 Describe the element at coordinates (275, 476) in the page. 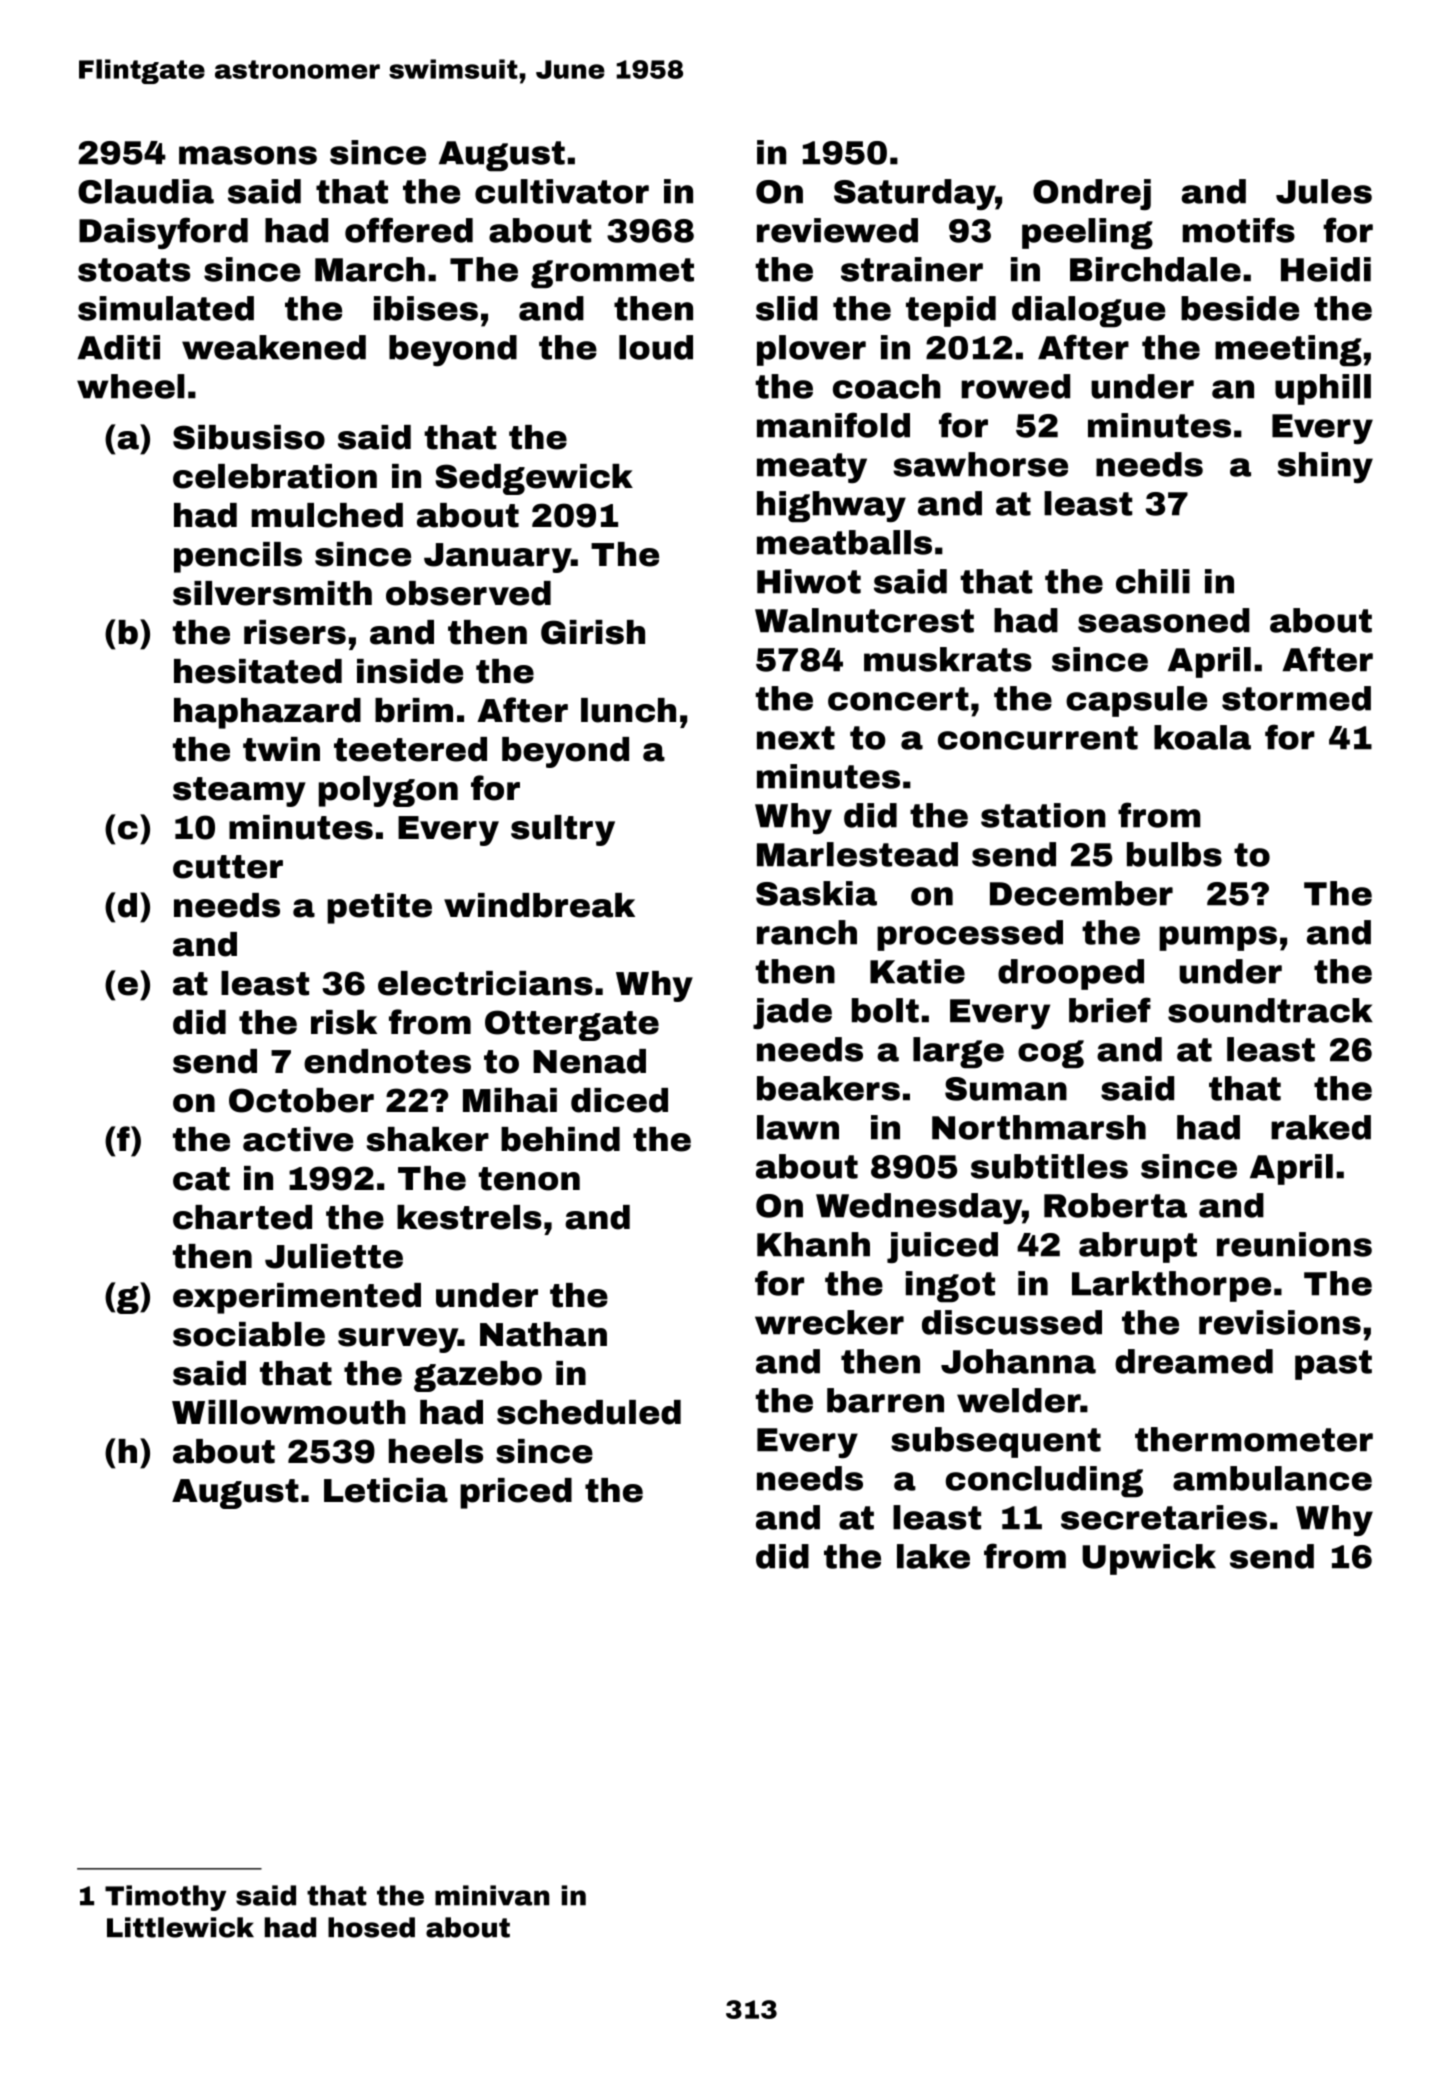

I see `celebration` at that location.
